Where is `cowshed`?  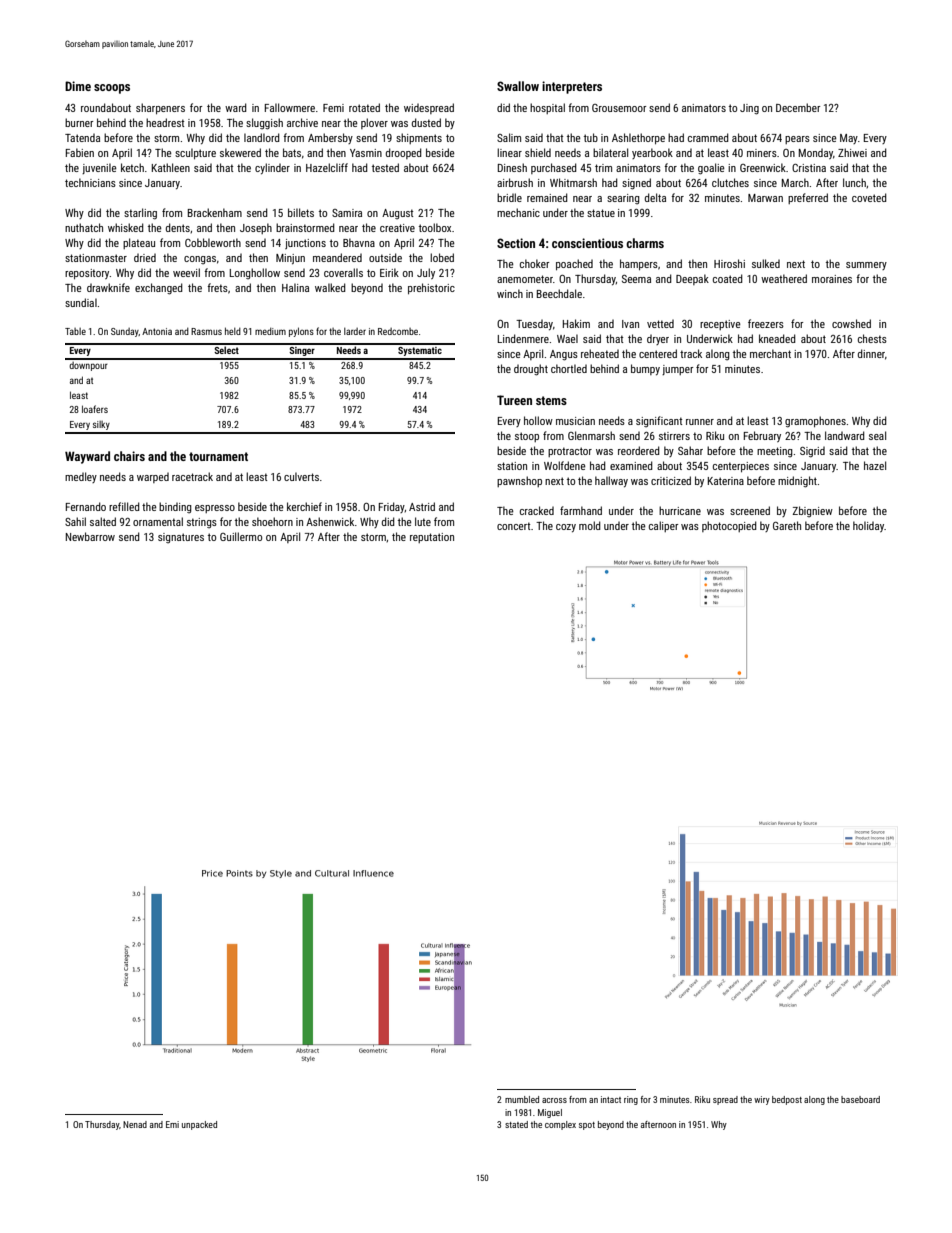
cowshed is located at coordinates (851, 323).
